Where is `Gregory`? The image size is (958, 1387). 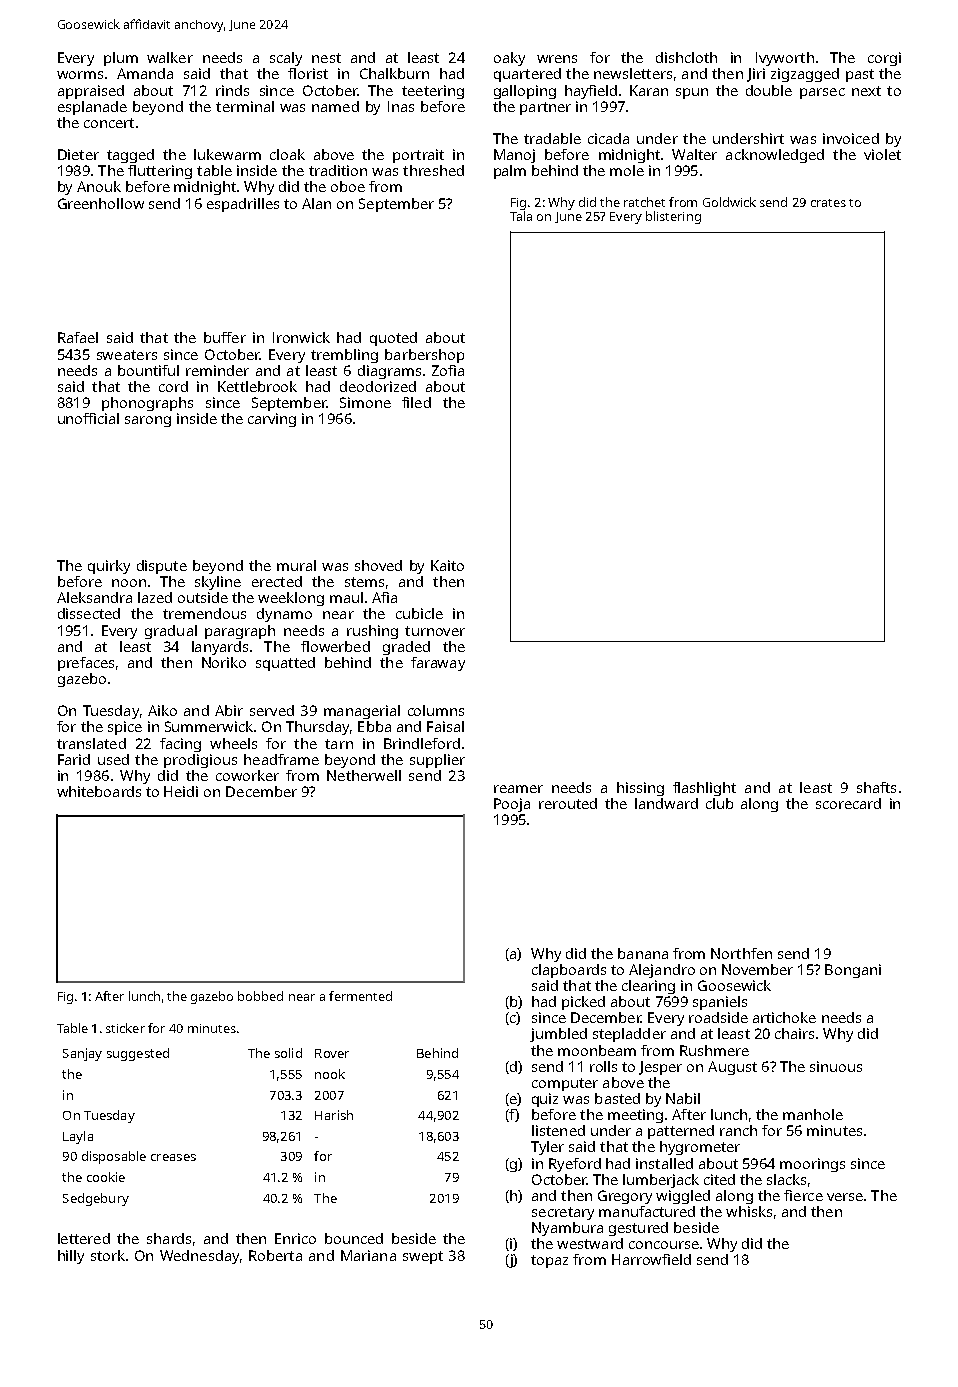
Gregory is located at coordinates (625, 1197).
